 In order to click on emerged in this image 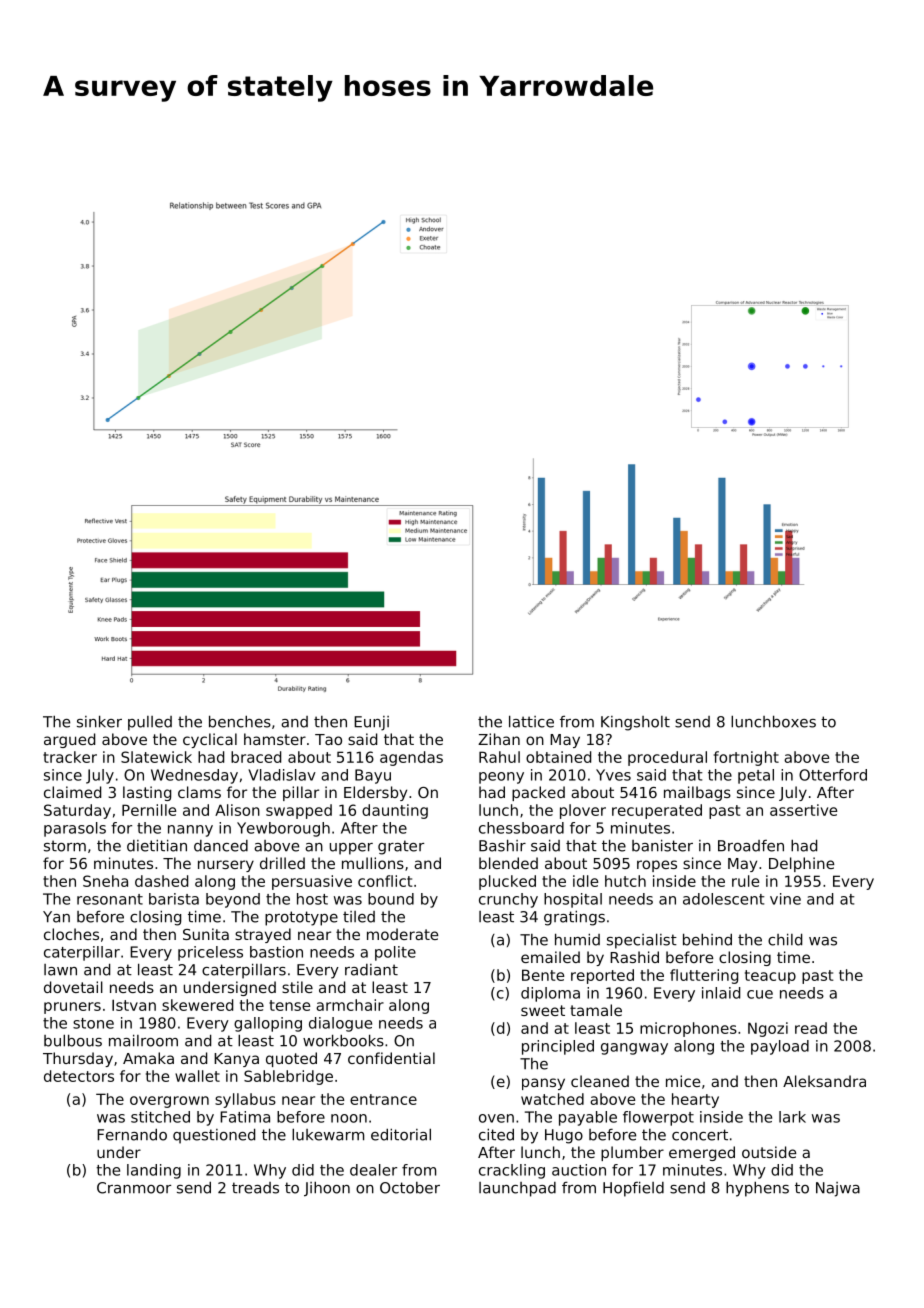, I will do `click(702, 1153)`.
